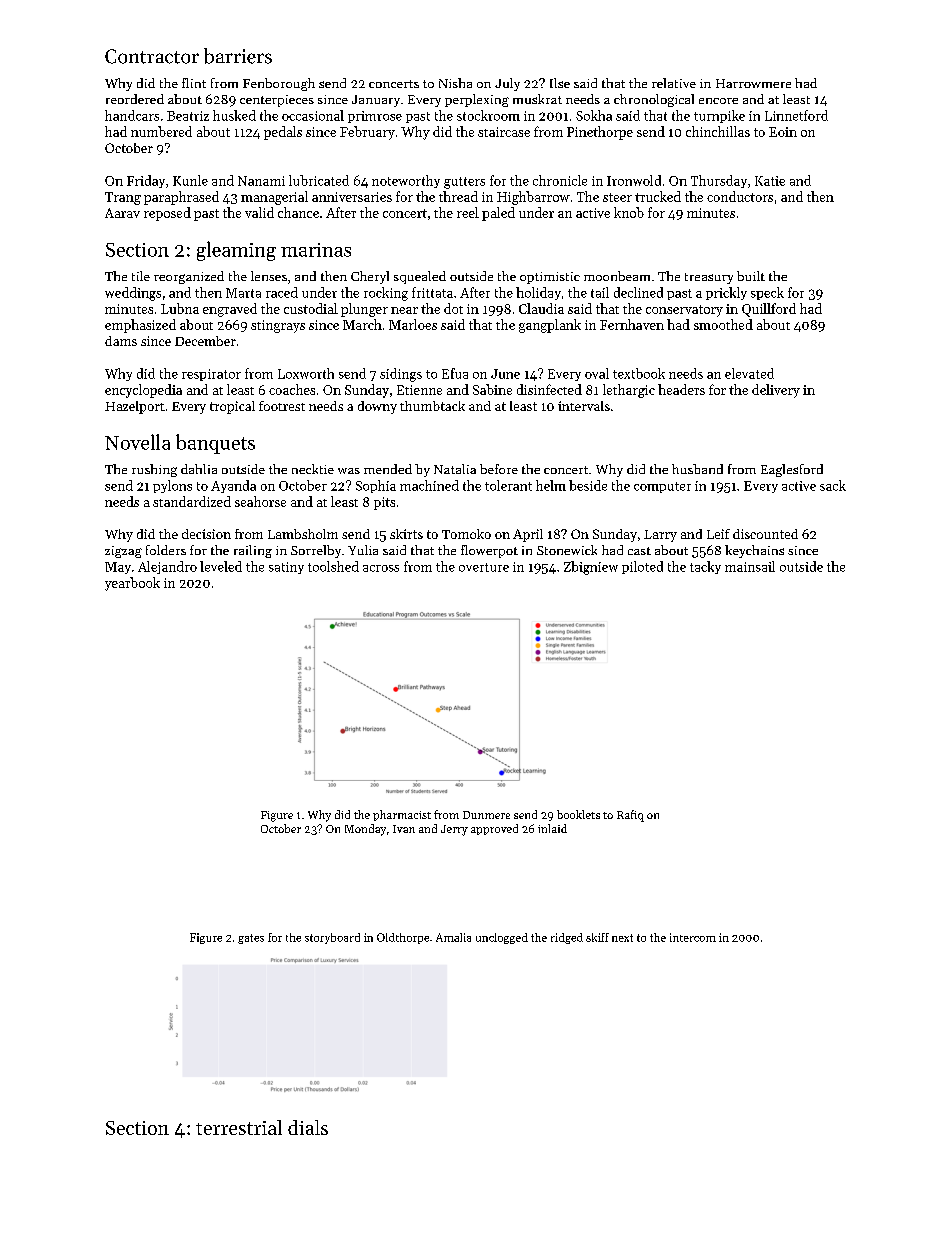 The image size is (952, 1233). Describe the element at coordinates (381, 568) in the screenshot. I see `across` at that location.
